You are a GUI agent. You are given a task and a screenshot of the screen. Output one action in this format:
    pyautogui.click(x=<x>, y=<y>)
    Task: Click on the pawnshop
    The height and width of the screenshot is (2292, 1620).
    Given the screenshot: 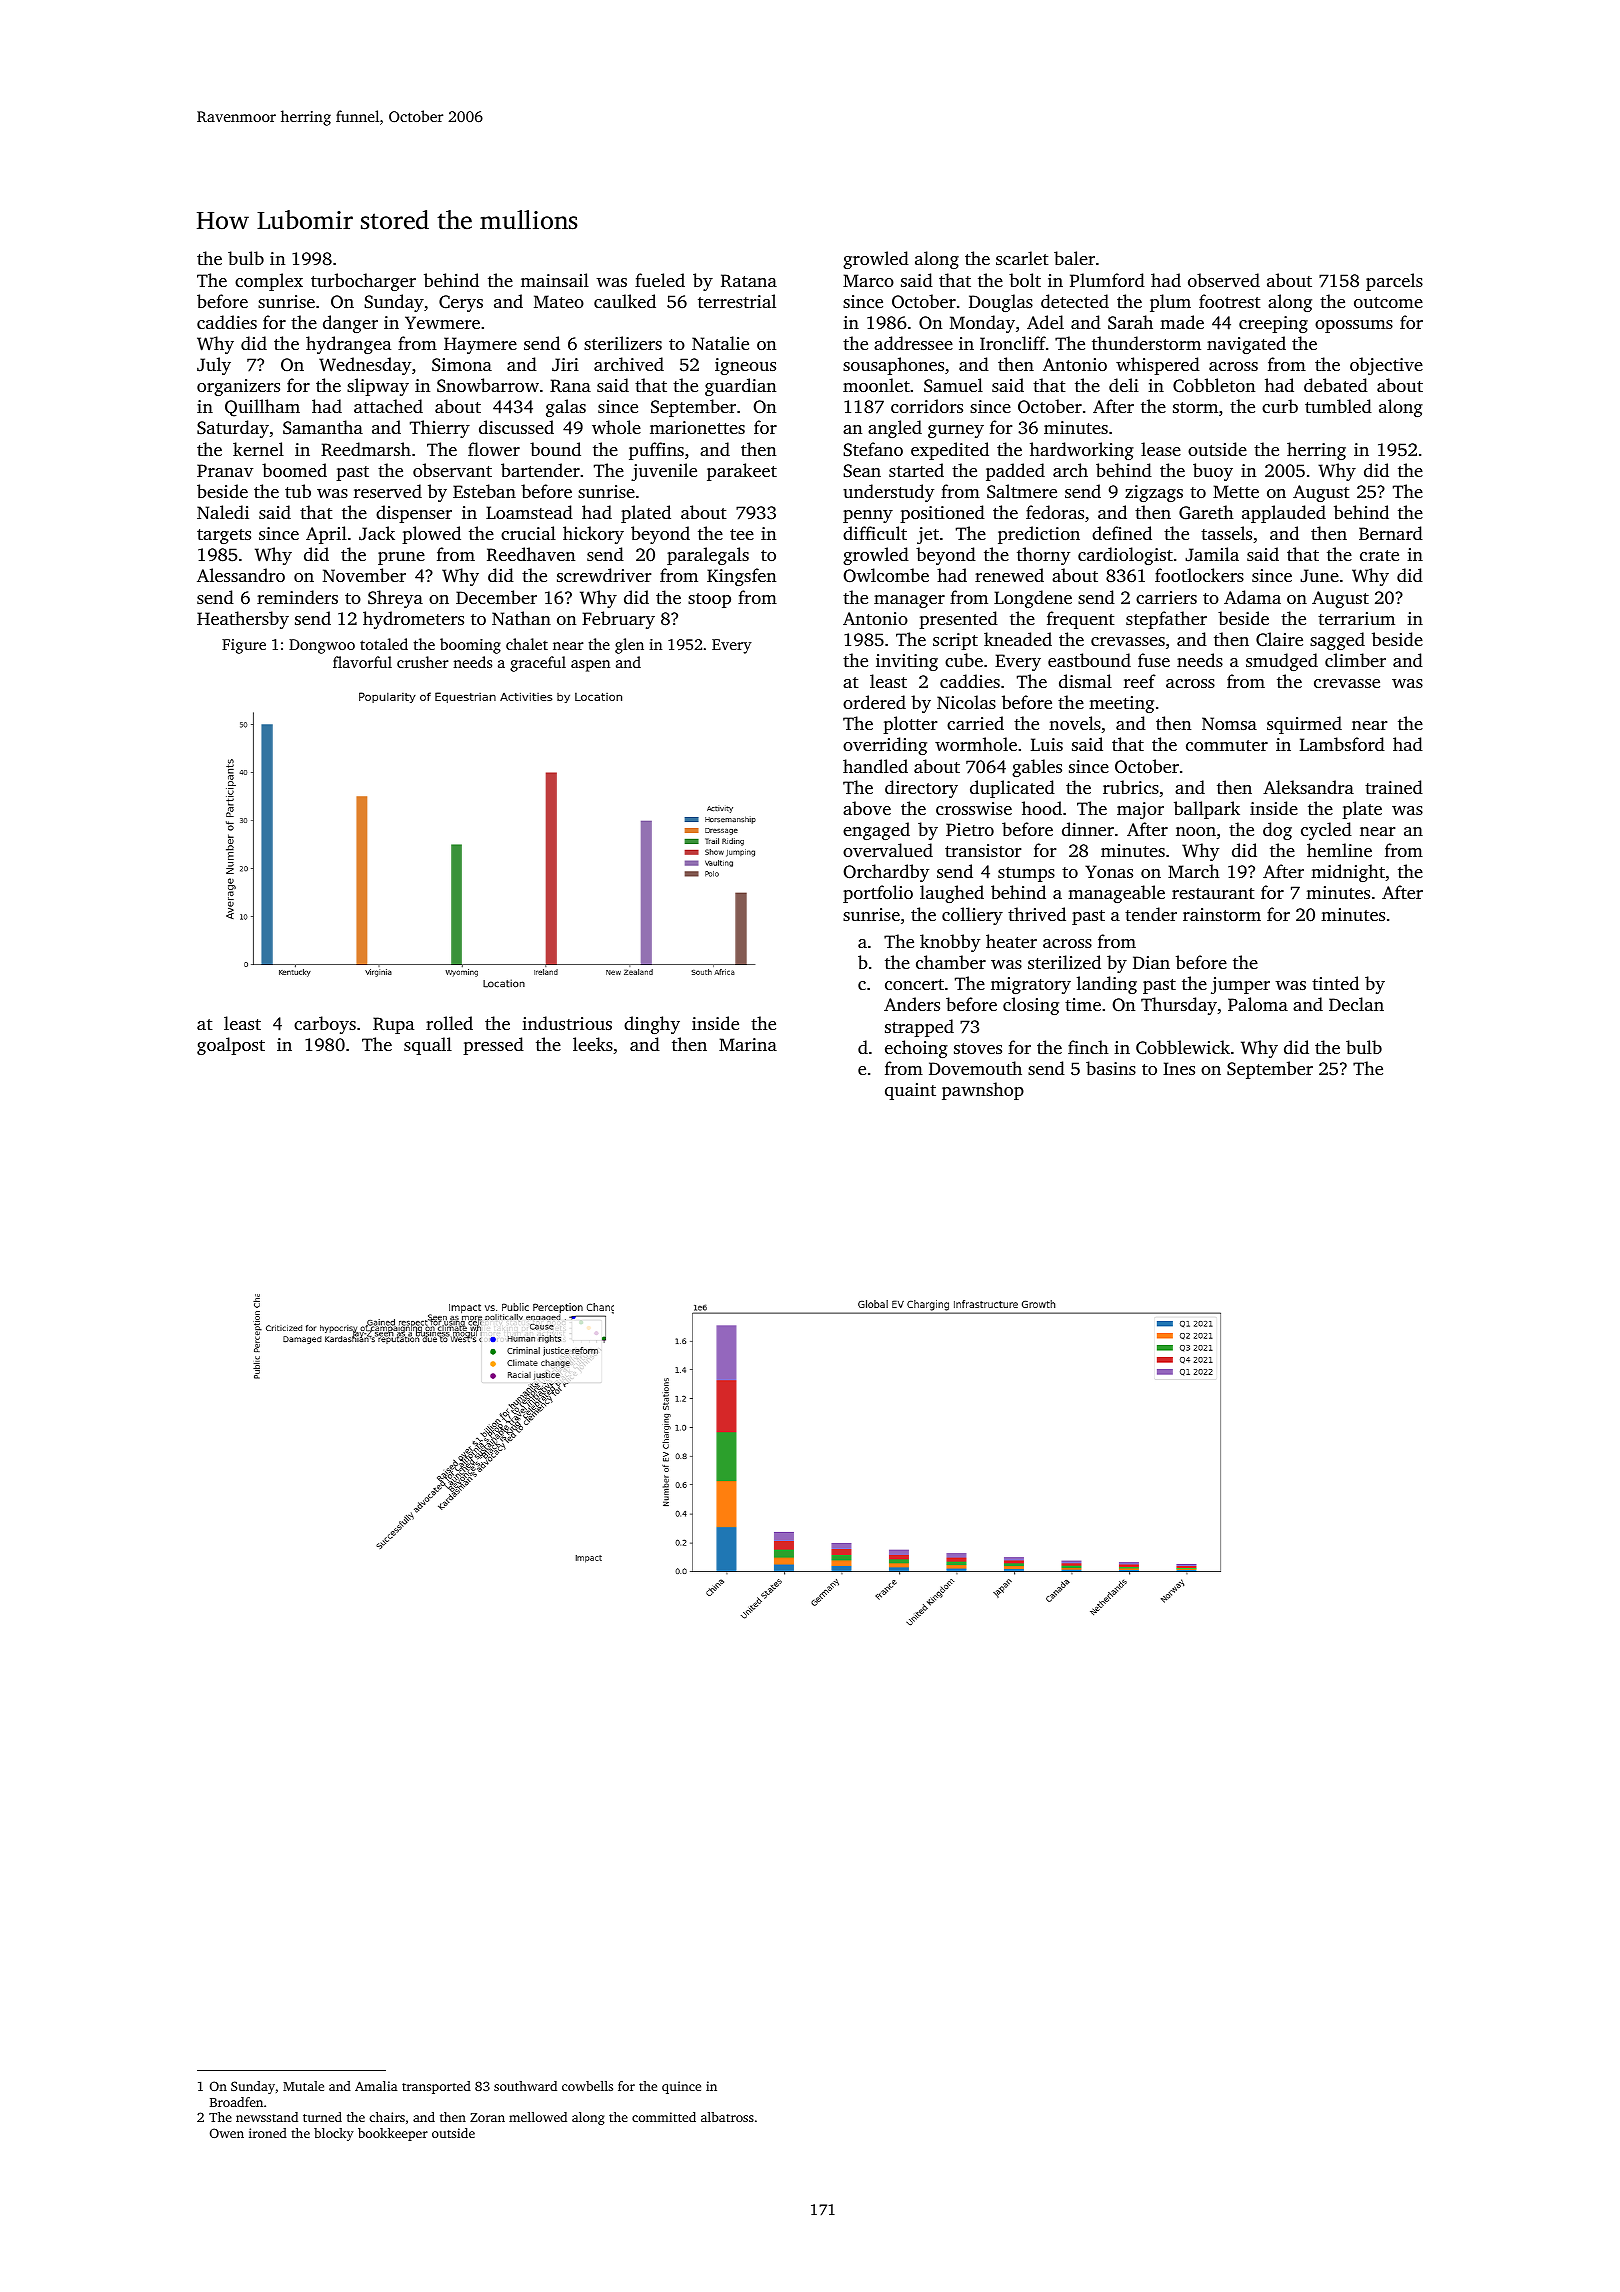 What is the action you would take?
    pyautogui.click(x=983, y=1091)
